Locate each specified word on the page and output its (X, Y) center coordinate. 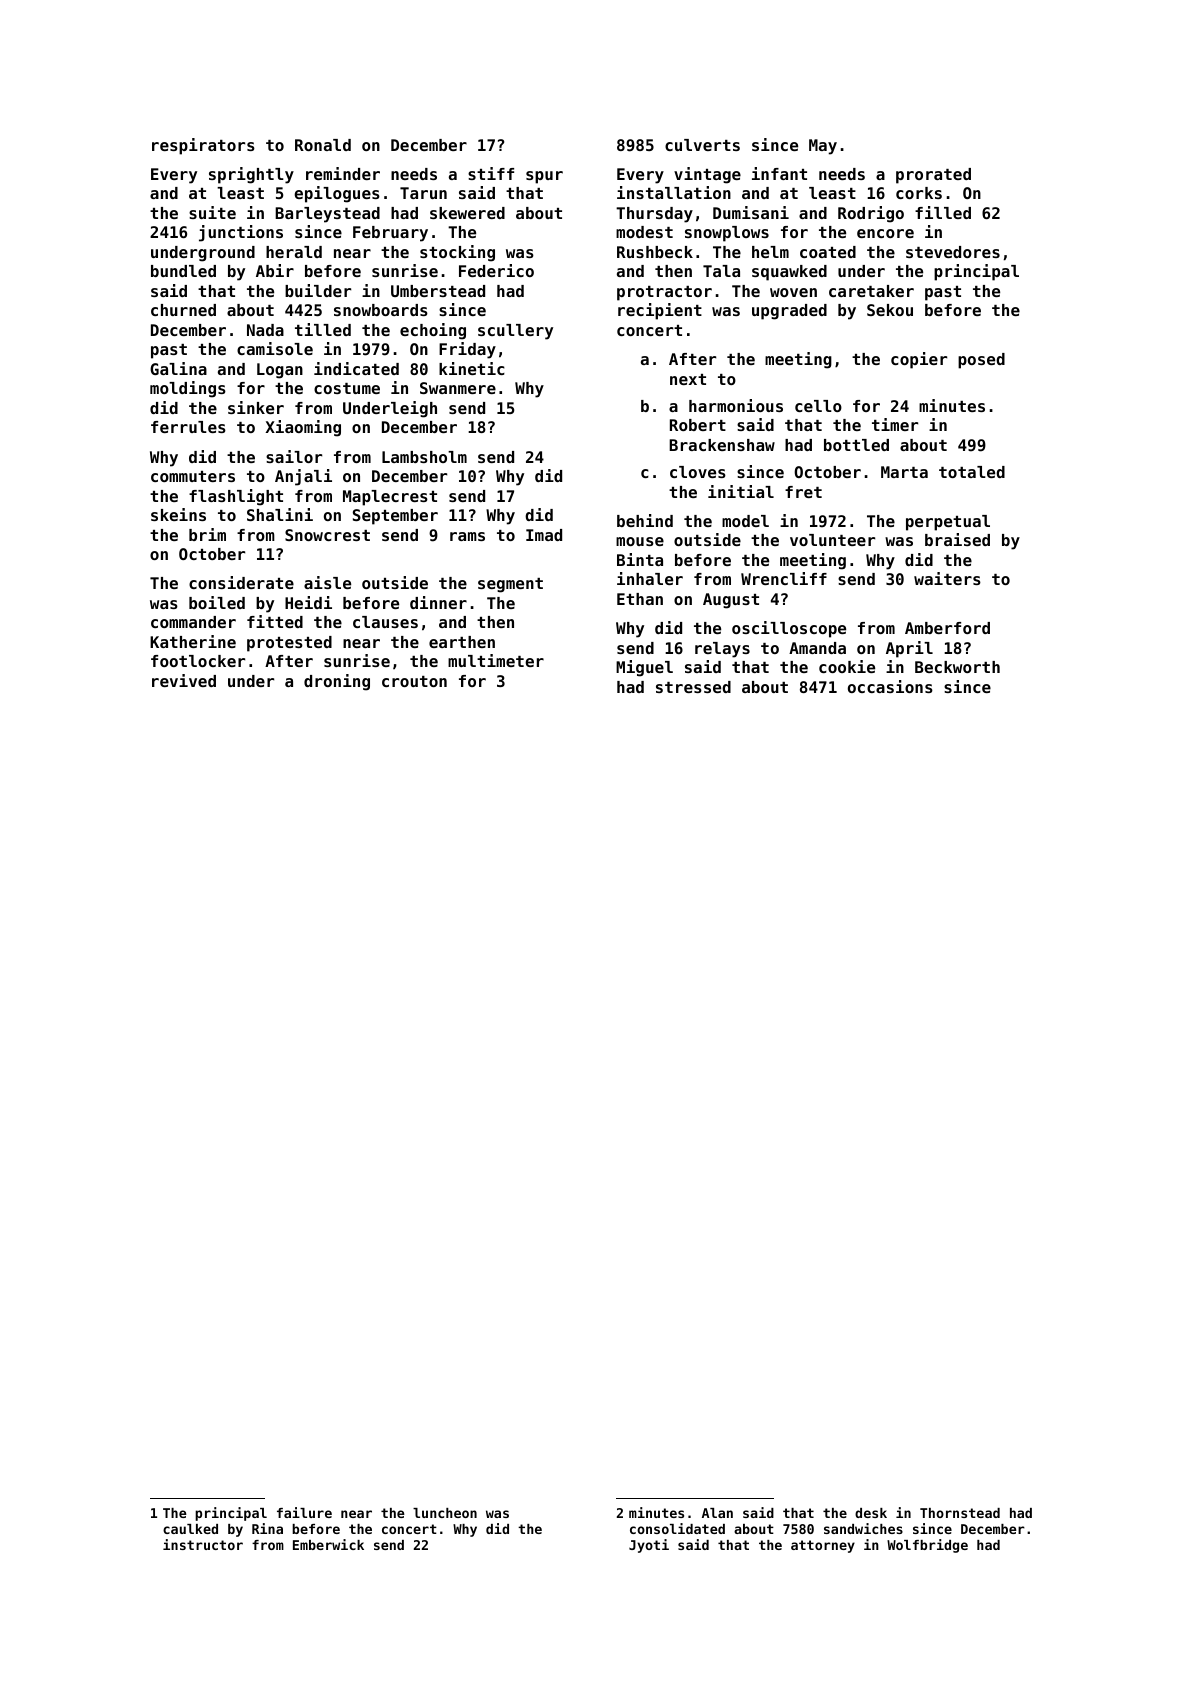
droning (337, 682)
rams (467, 536)
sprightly (251, 175)
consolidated (677, 1528)
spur (544, 177)
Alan (717, 1513)
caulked (190, 1529)
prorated (933, 176)
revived (184, 680)
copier (919, 360)
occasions (890, 686)
